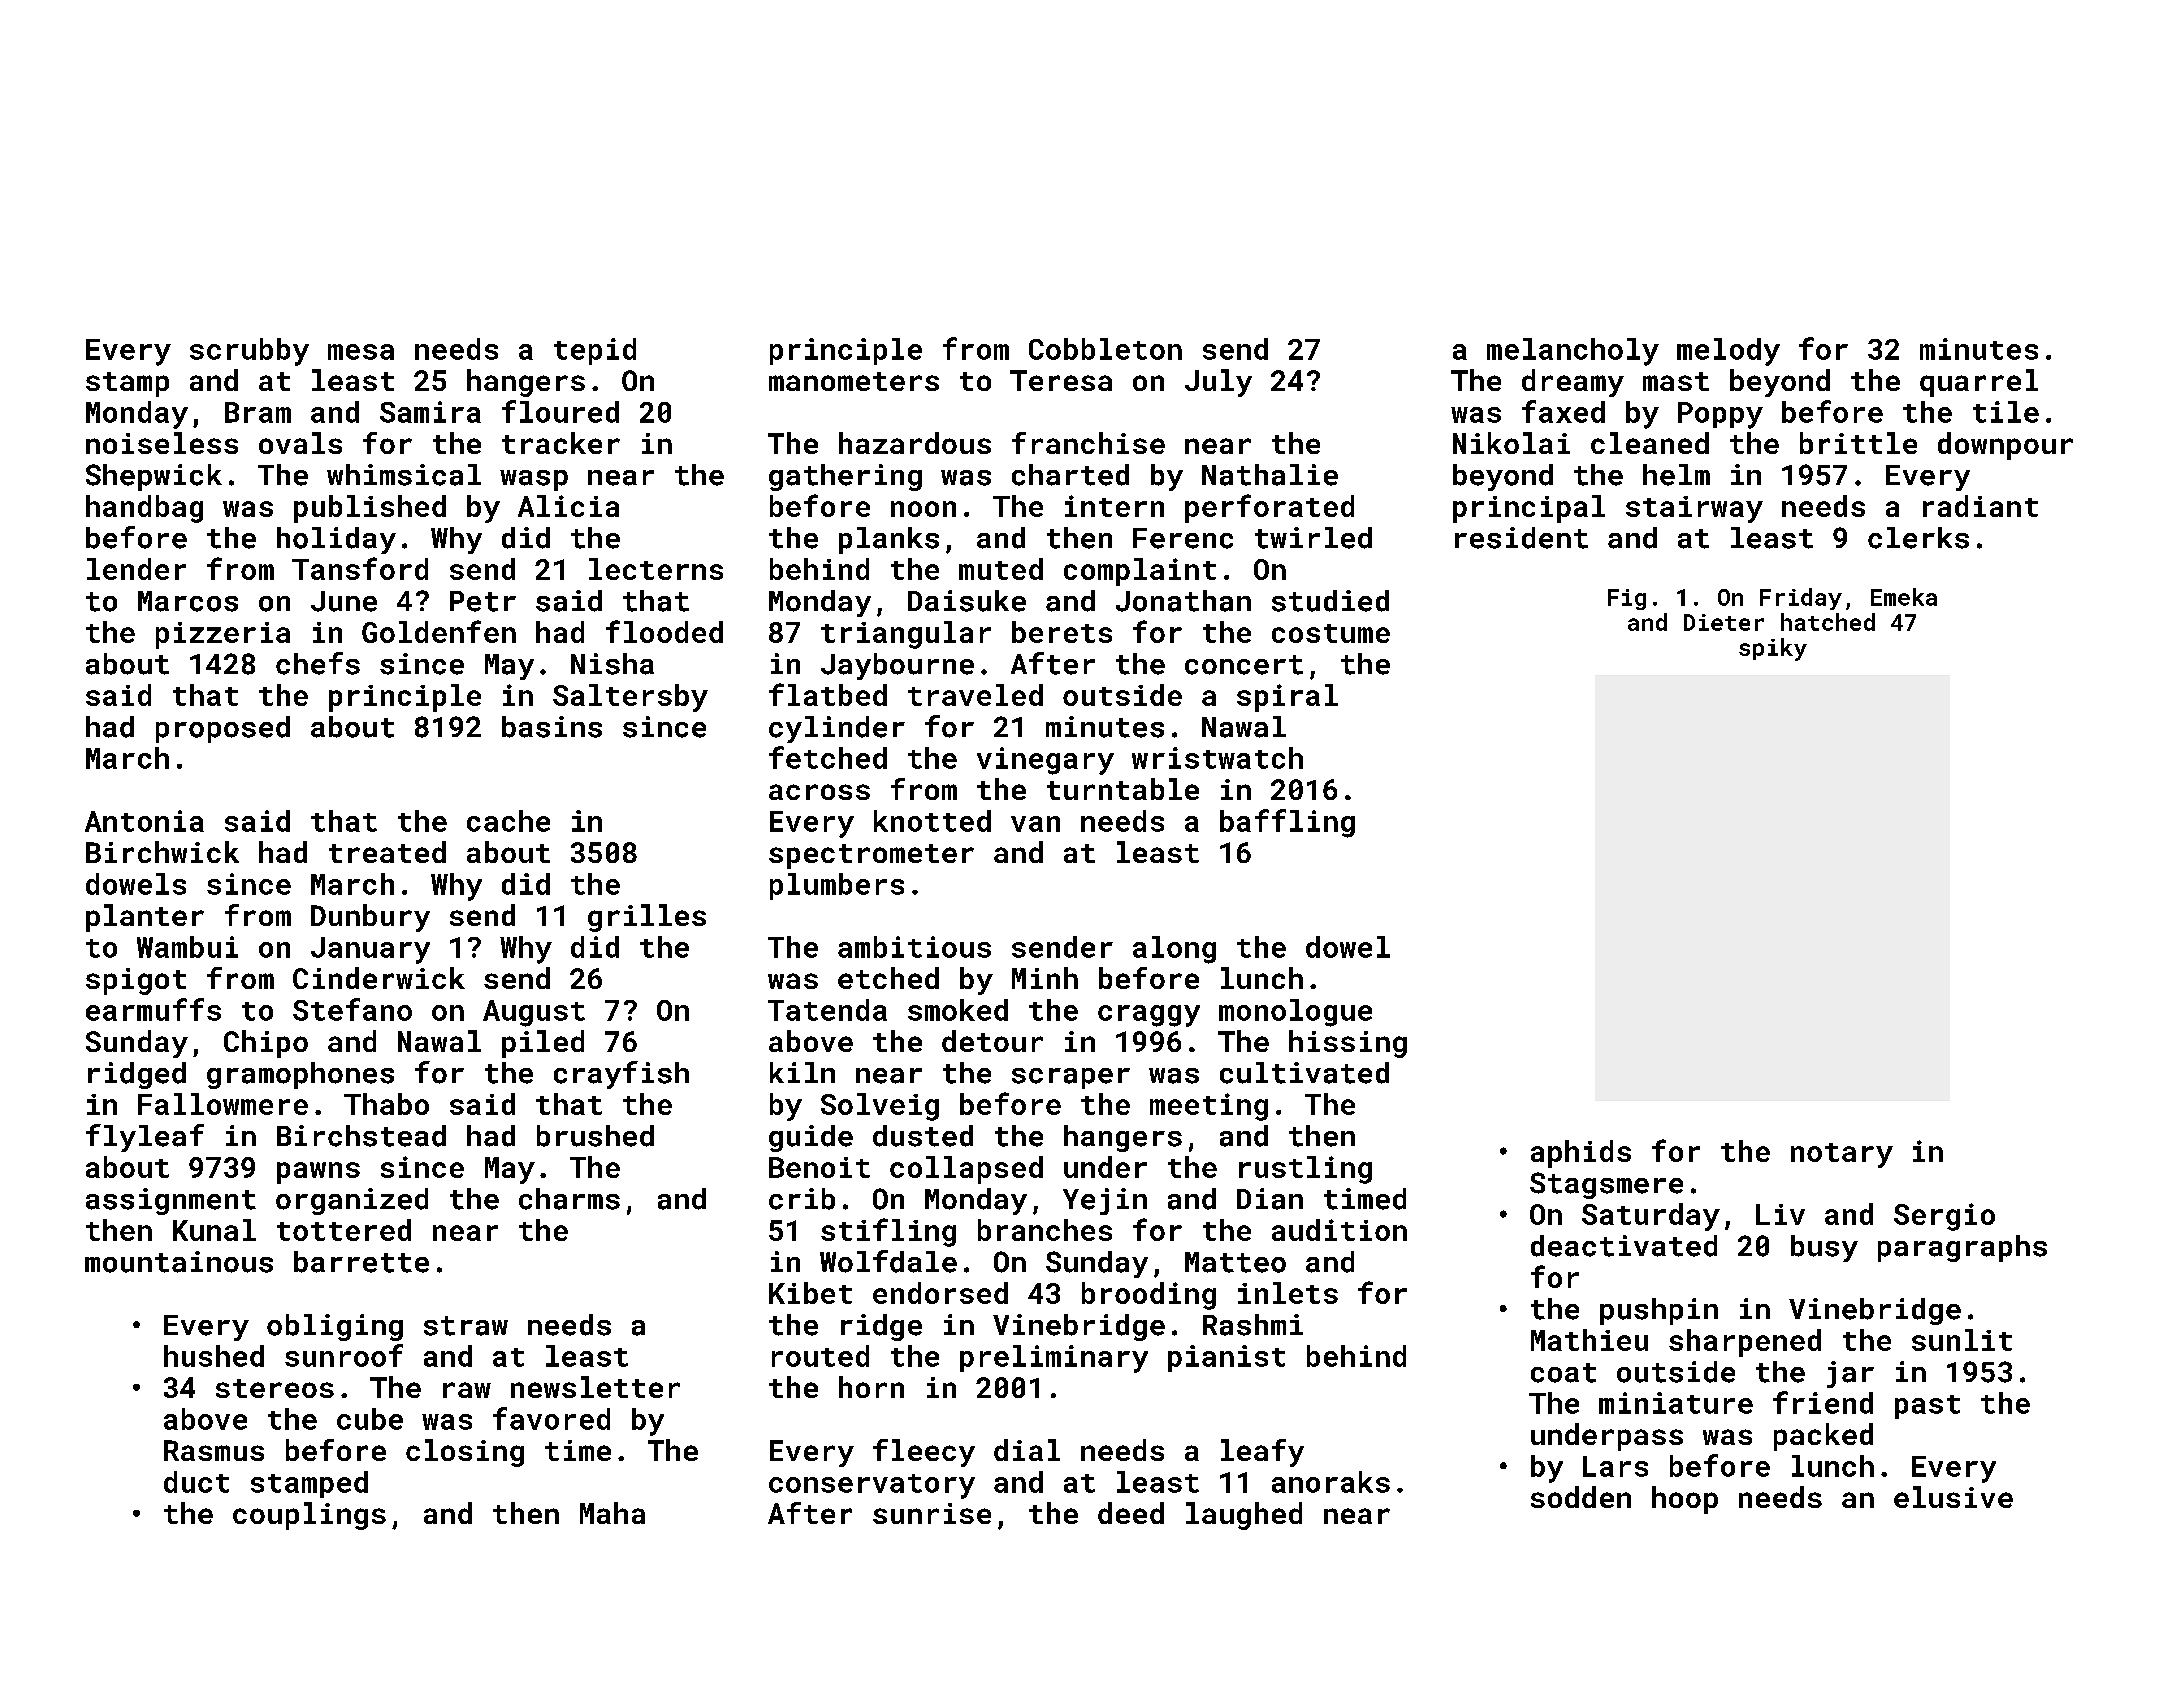  Describe the element at coordinates (1728, 352) in the page. I see `melody` at that location.
